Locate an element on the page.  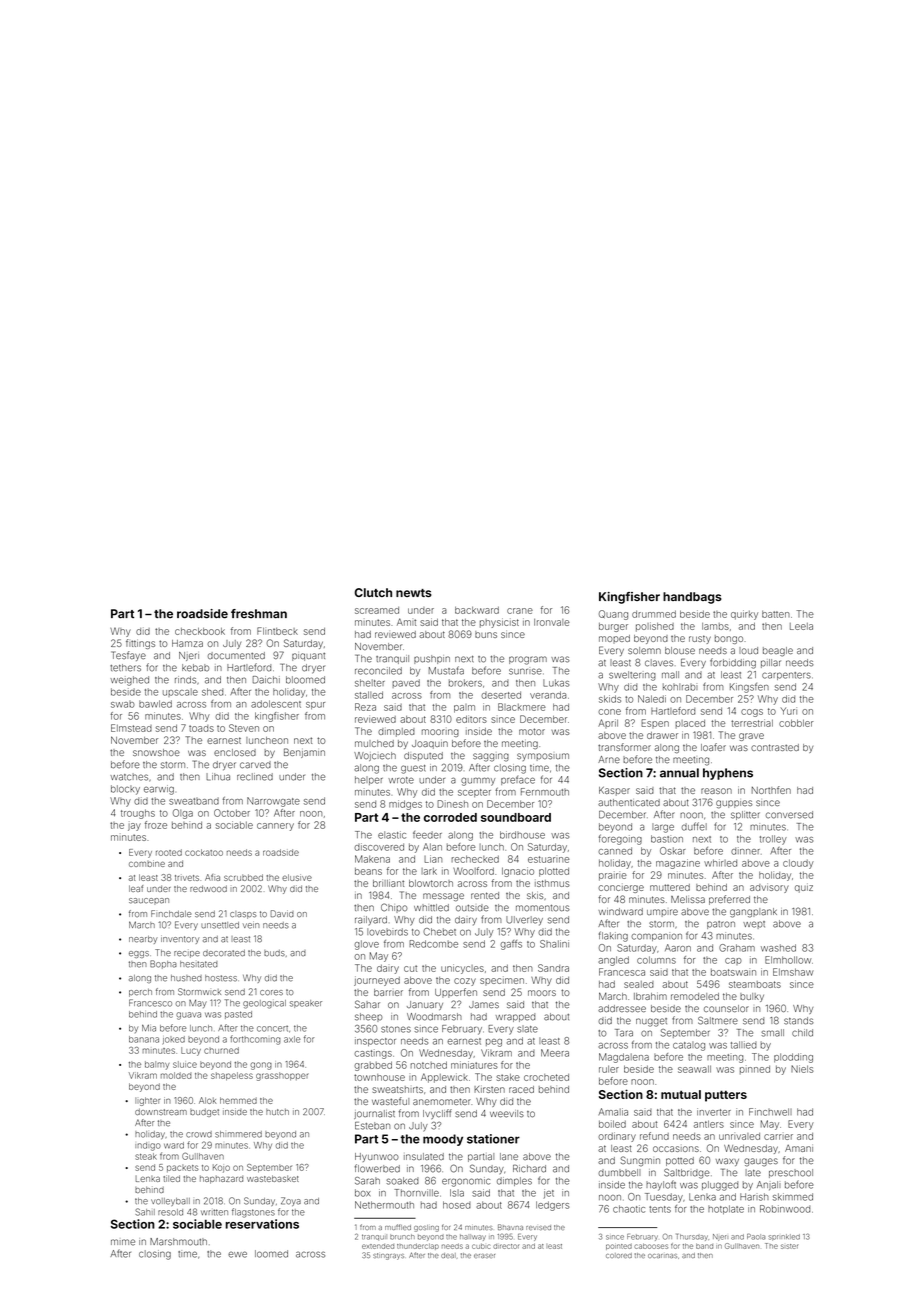
Alok is located at coordinates (207, 1100).
